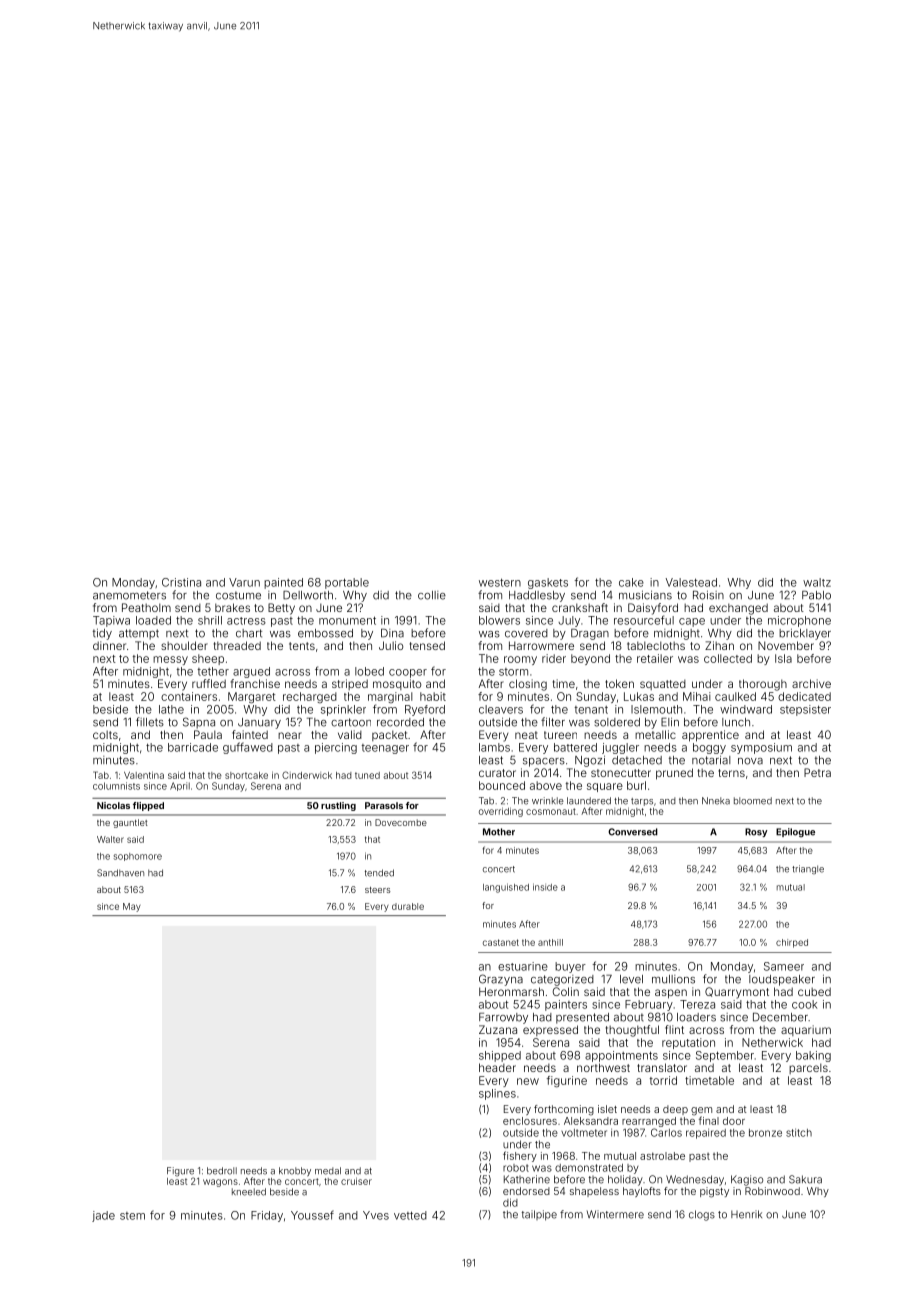 Image resolution: width=924 pixels, height=1308 pixels. Describe the element at coordinates (792, 943) in the screenshot. I see `chirped` at that location.
